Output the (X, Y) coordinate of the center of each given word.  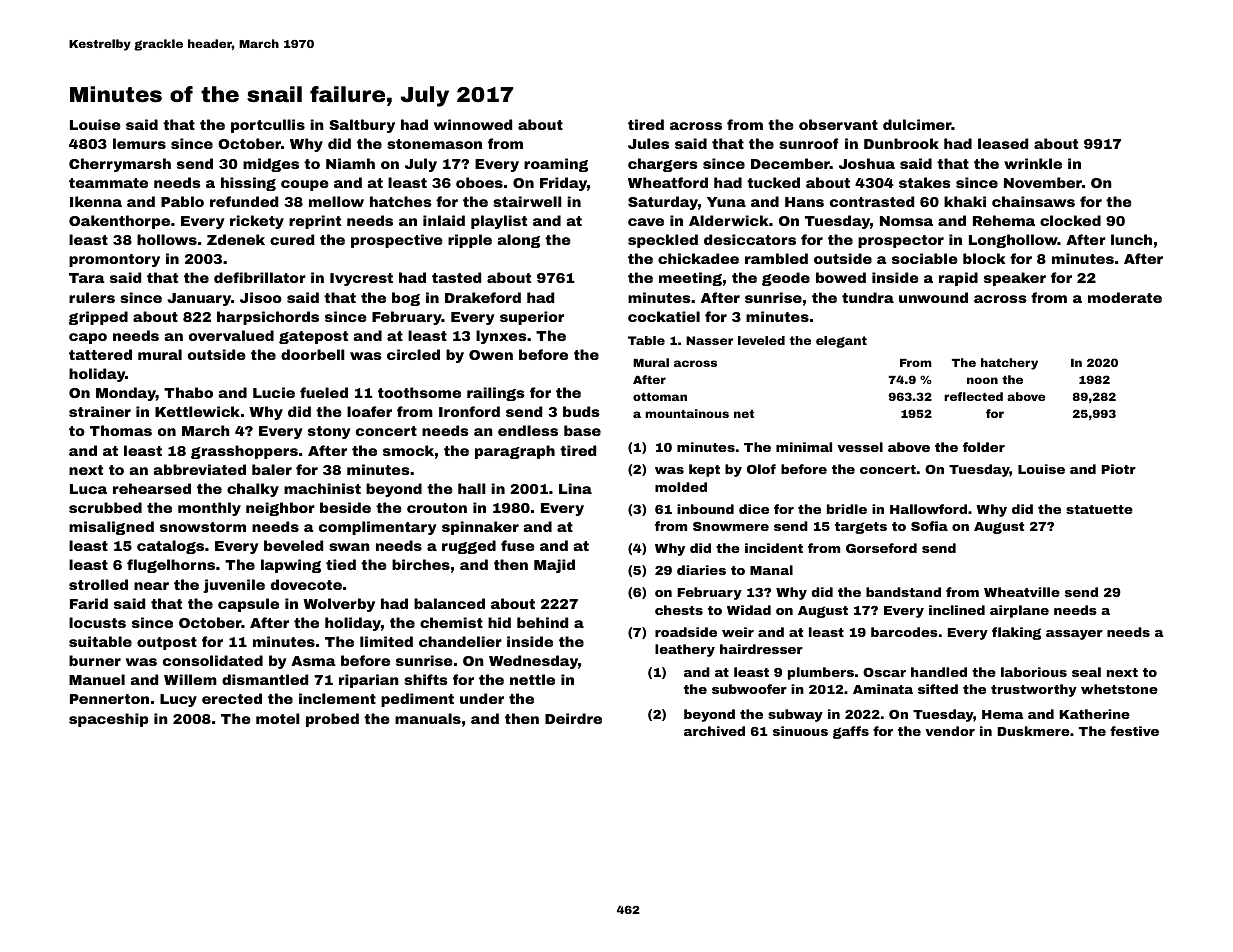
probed (332, 720)
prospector (901, 241)
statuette (1099, 509)
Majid (554, 566)
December (790, 163)
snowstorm (203, 527)
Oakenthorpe (119, 222)
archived (714, 731)
